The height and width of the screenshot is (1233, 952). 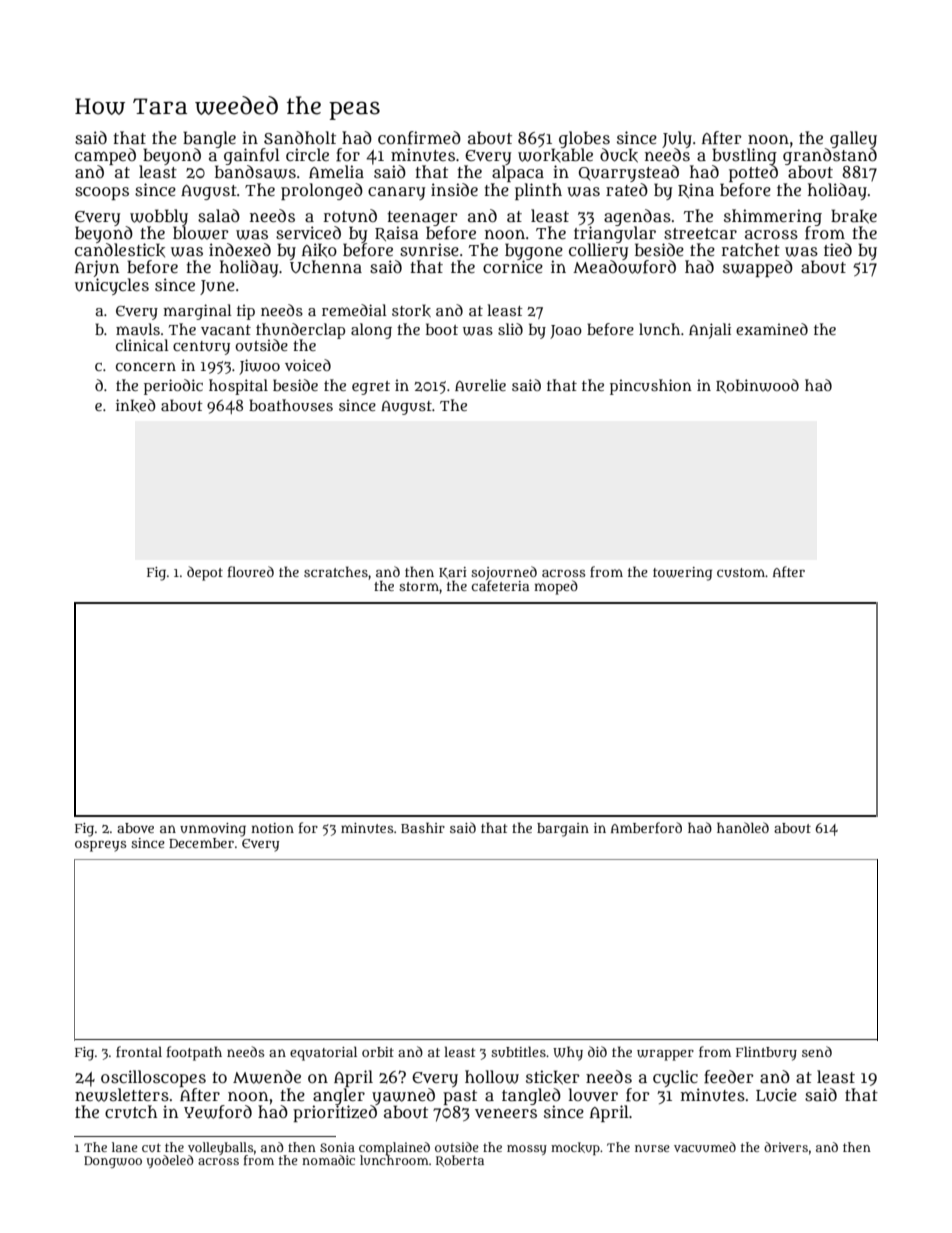 I want to click on Robinwood, so click(x=757, y=386).
